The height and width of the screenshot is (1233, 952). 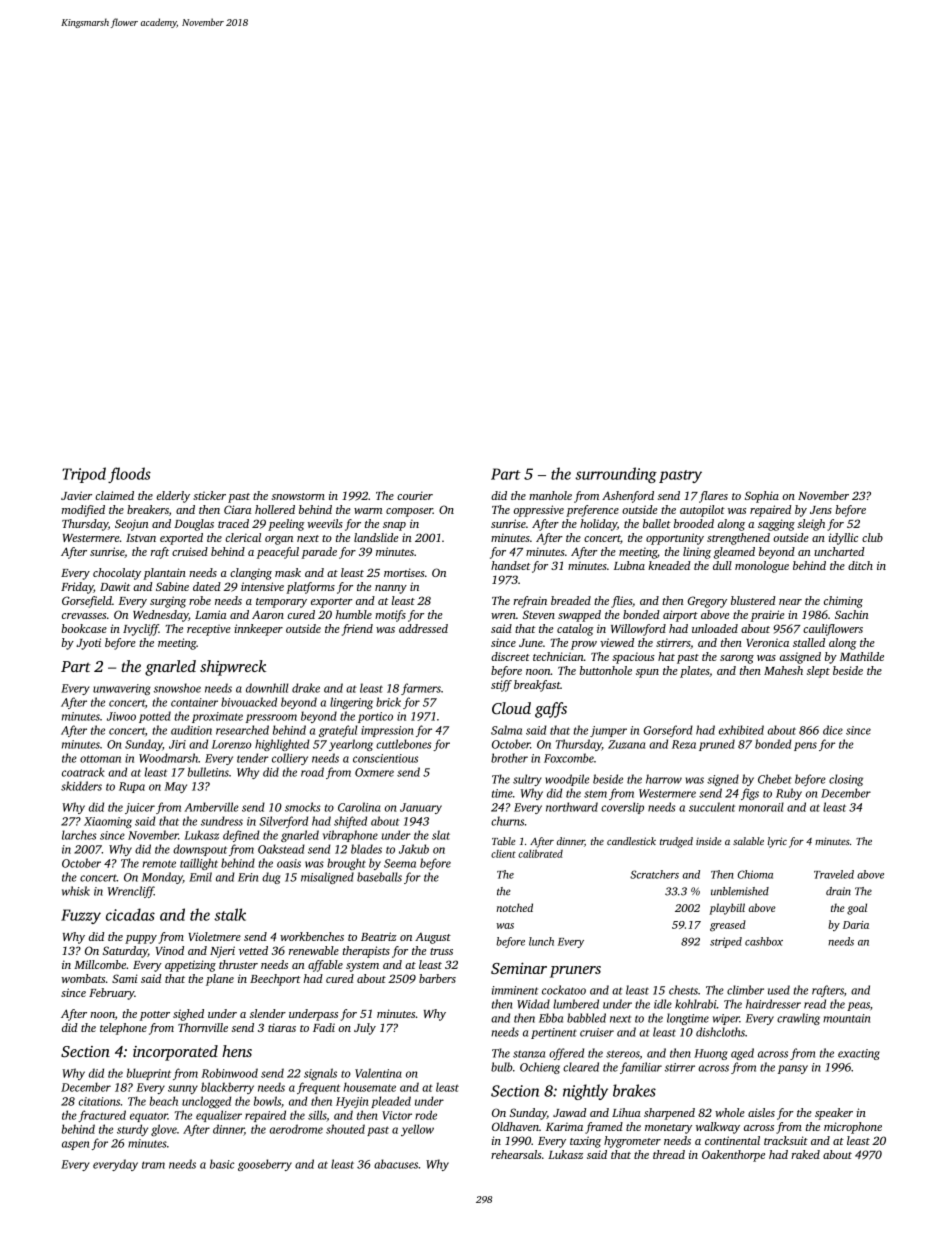 I want to click on kohlrabi, so click(x=696, y=1004).
